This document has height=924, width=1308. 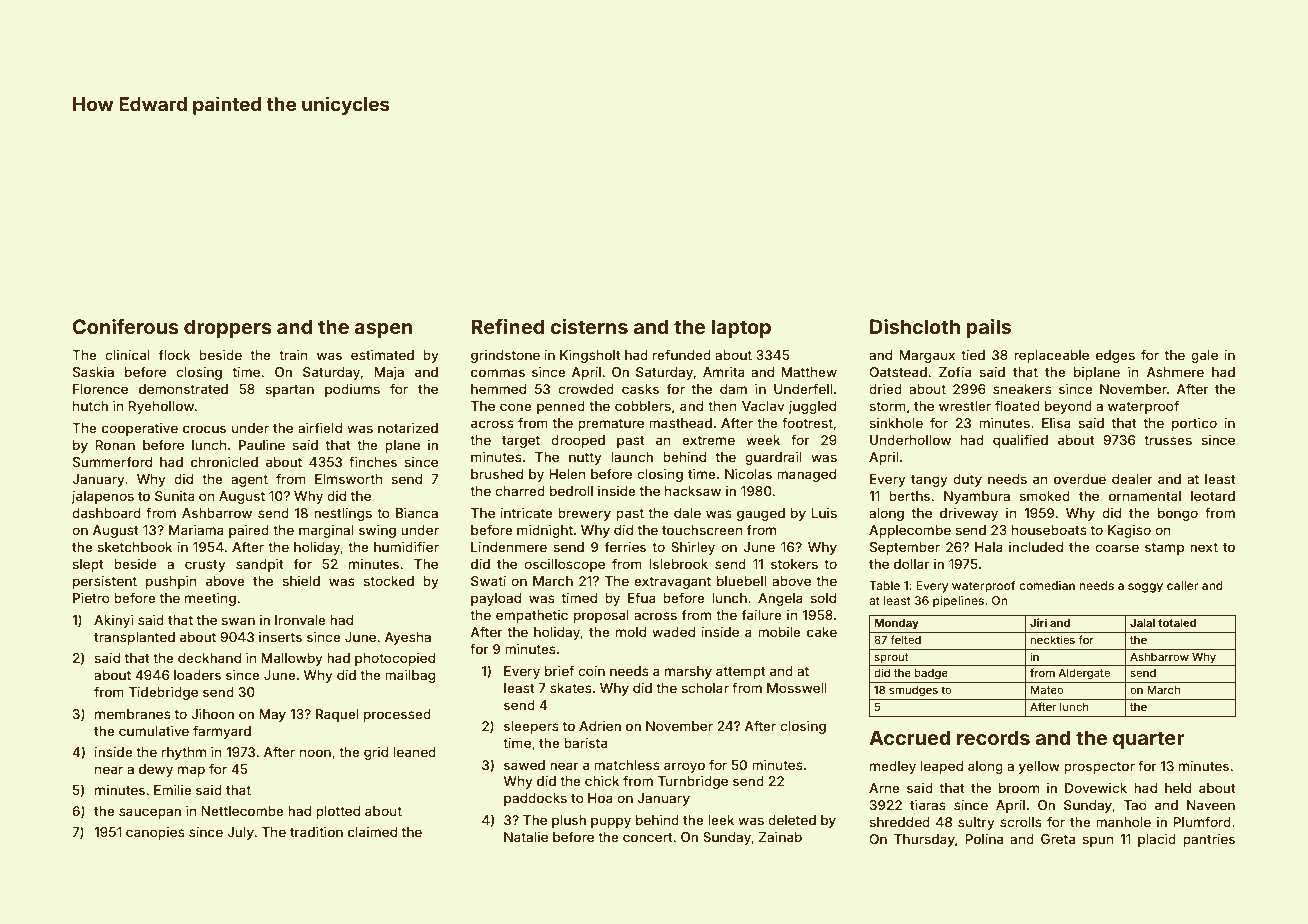 What do you see at coordinates (600, 798) in the document?
I see `Hoa` at bounding box center [600, 798].
